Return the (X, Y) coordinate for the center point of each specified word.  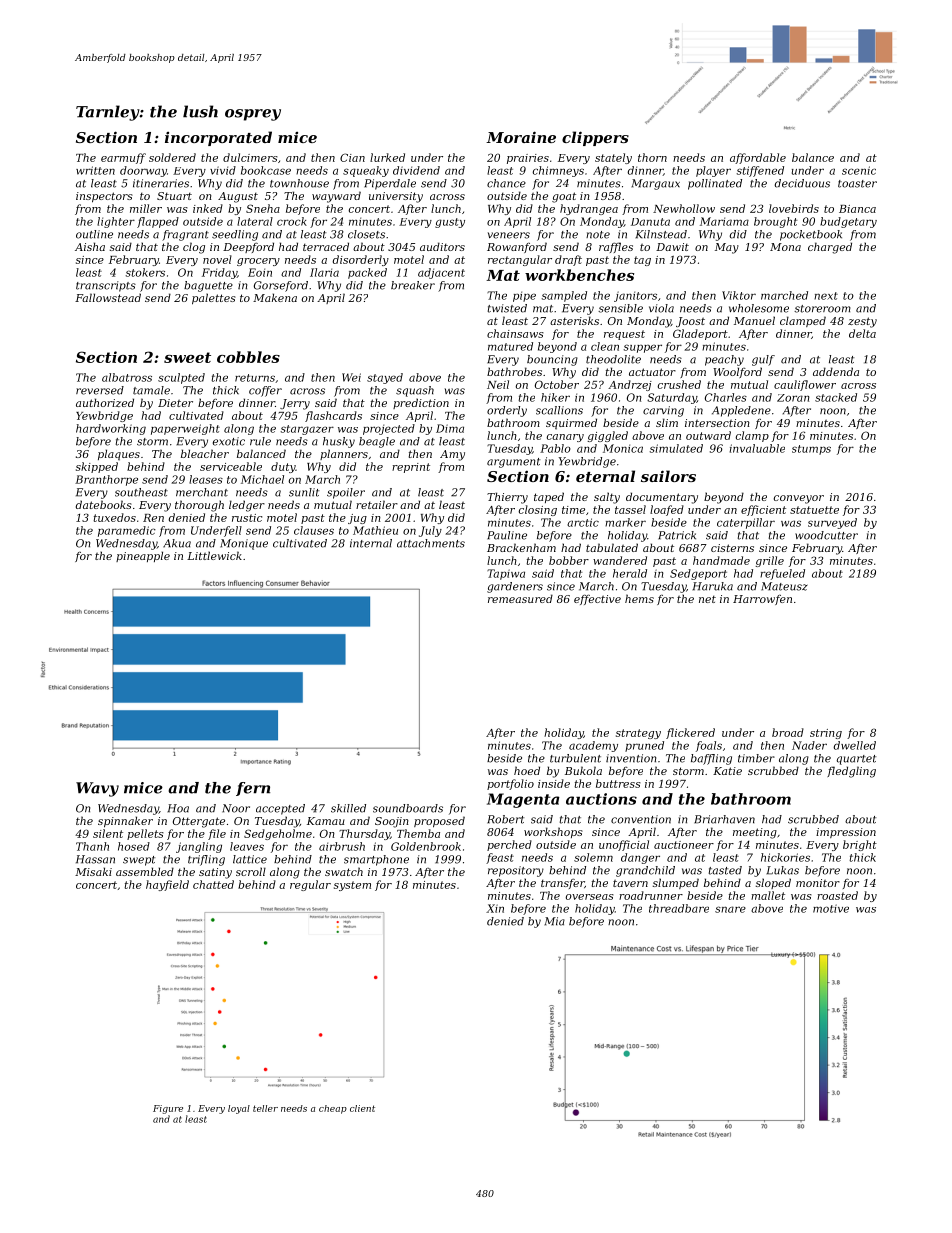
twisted (507, 308)
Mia (554, 921)
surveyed (832, 523)
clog (194, 248)
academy (593, 746)
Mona (785, 247)
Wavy (97, 789)
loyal (239, 1109)
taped (549, 497)
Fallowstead (108, 297)
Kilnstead (661, 234)
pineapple (143, 556)
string (826, 734)
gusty (450, 223)
